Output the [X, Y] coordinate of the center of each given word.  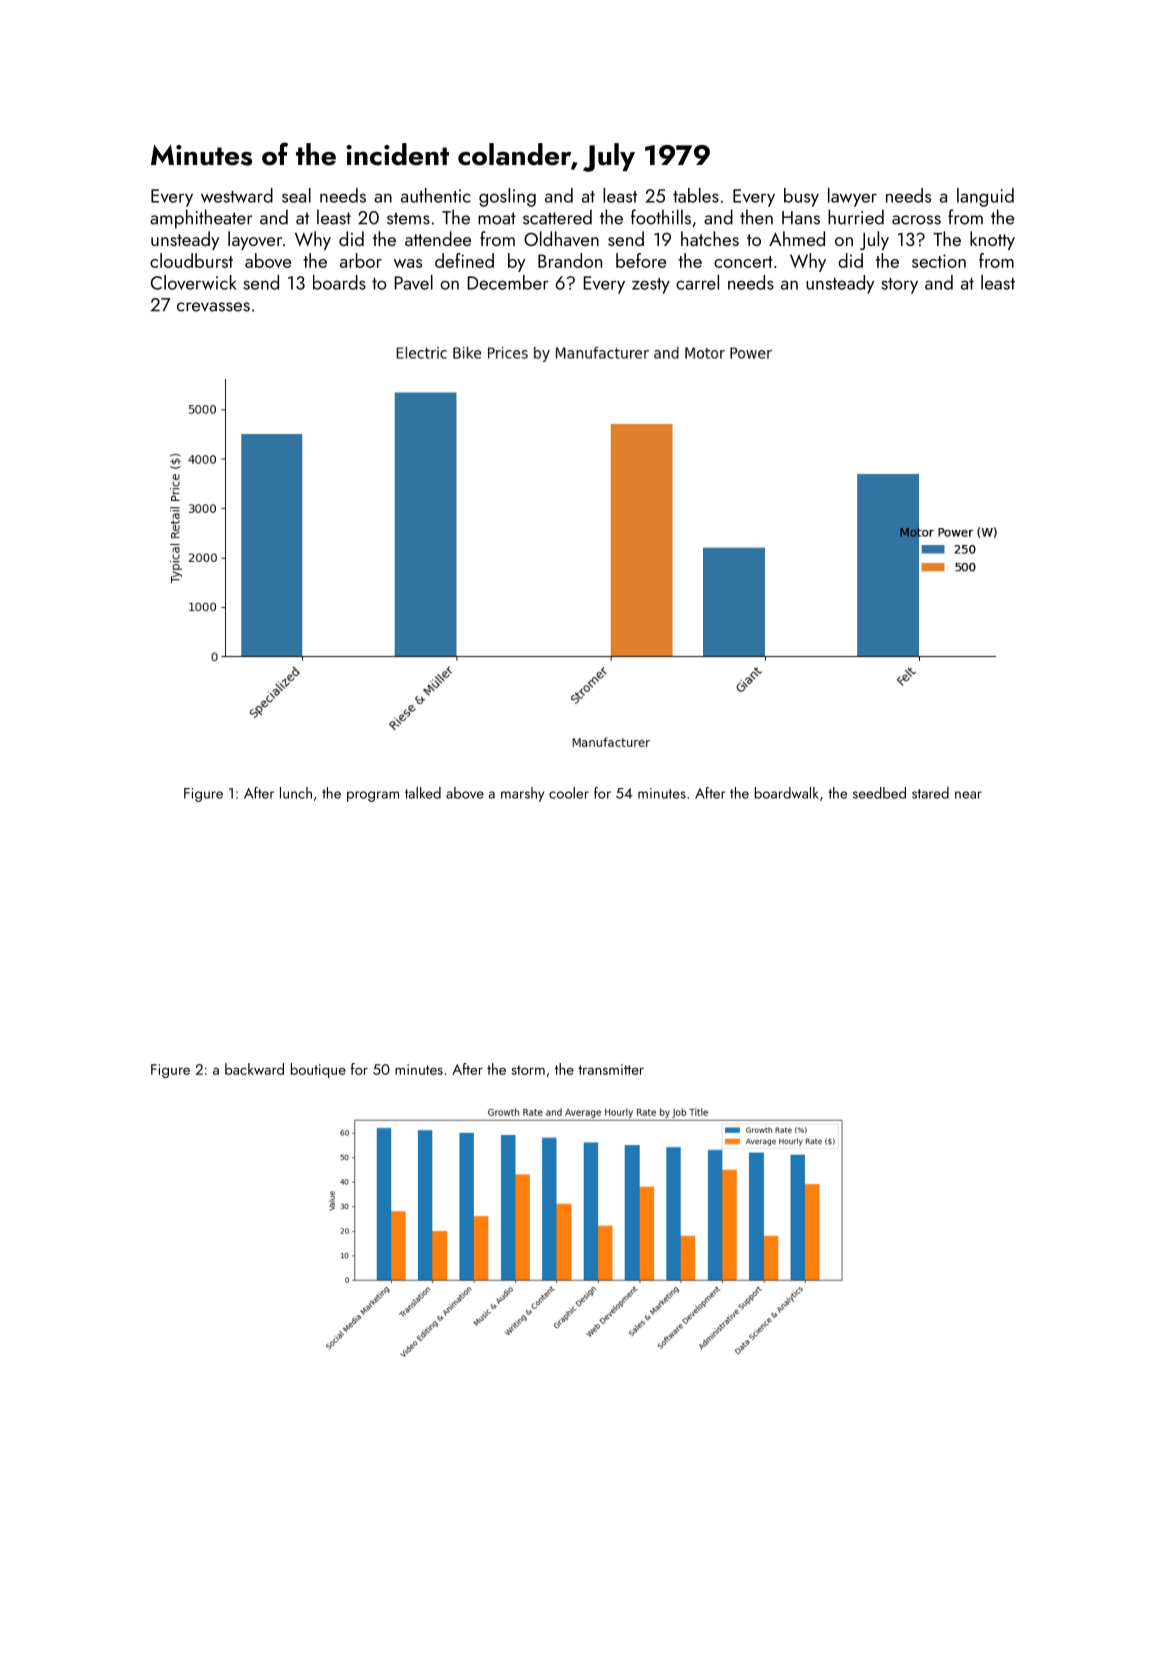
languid [985, 197]
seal [296, 195]
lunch [296, 793]
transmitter [611, 1069]
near [968, 795]
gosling [507, 197]
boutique [318, 1070]
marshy [522, 794]
